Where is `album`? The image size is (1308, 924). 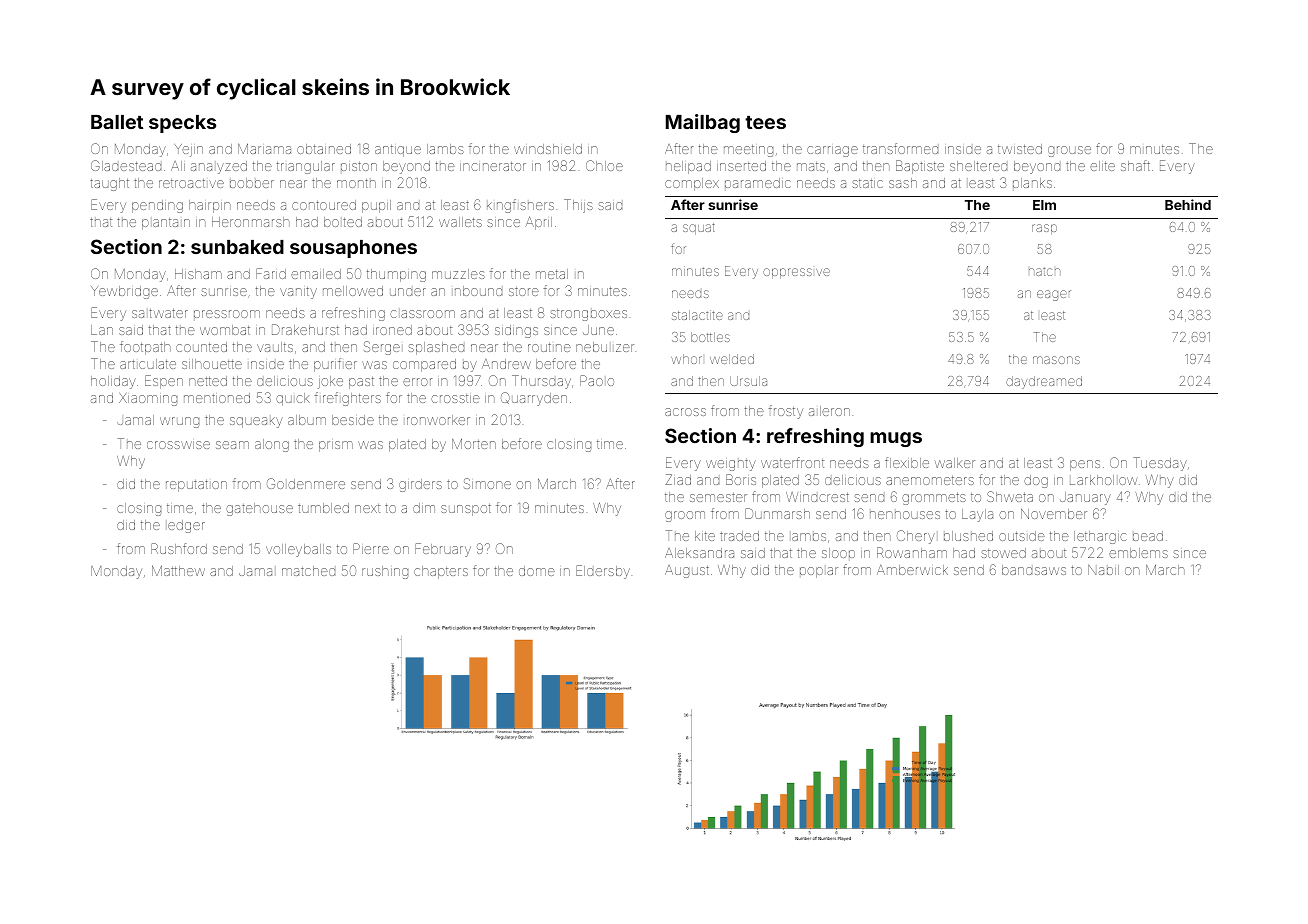
album is located at coordinates (307, 420).
